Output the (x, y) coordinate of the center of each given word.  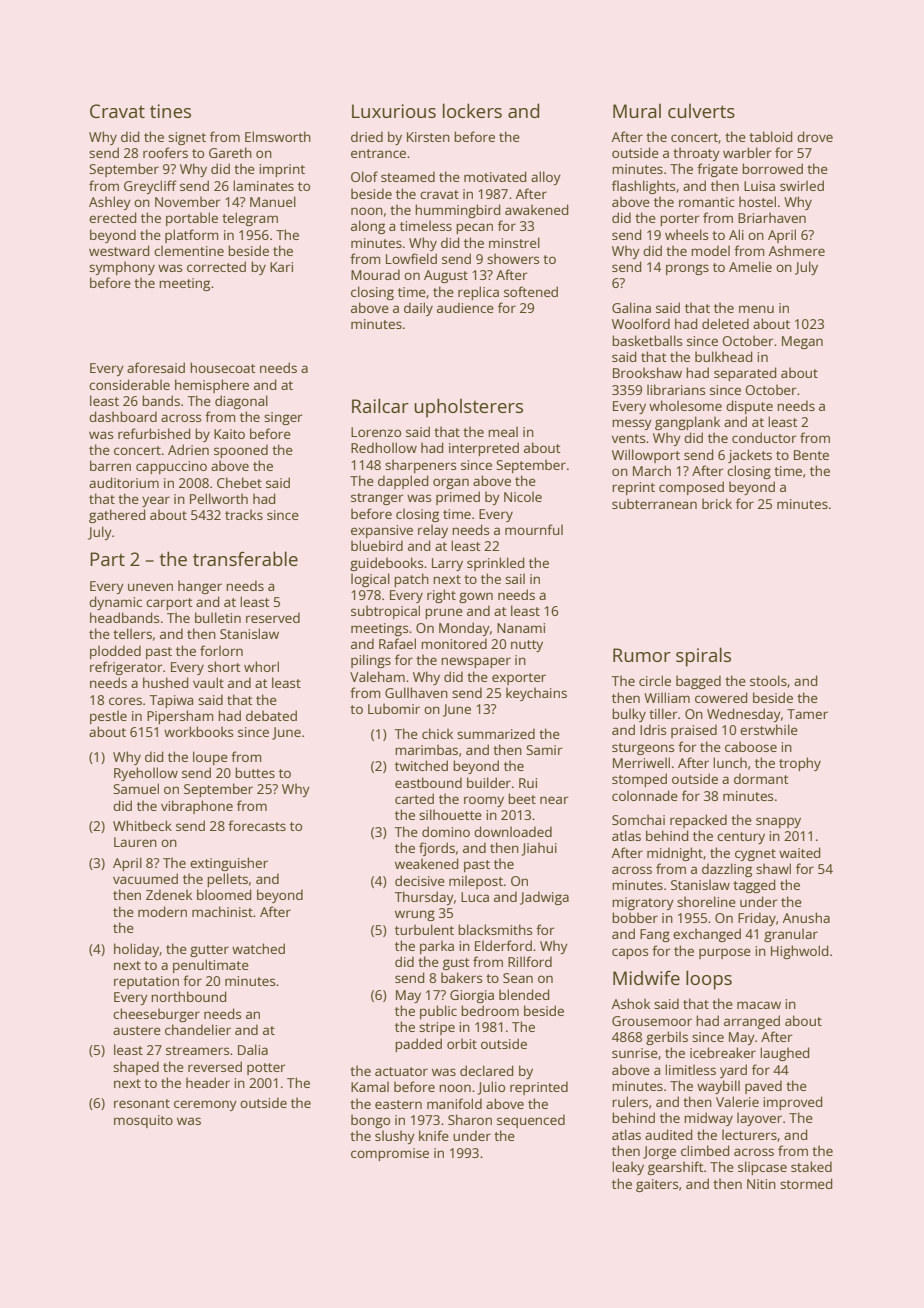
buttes (255, 772)
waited (799, 852)
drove (815, 136)
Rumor (642, 655)
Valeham (377, 676)
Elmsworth (278, 136)
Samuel (136, 788)
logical (370, 580)
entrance (378, 153)
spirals (703, 657)
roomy (484, 801)
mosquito (143, 1121)
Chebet (239, 482)
